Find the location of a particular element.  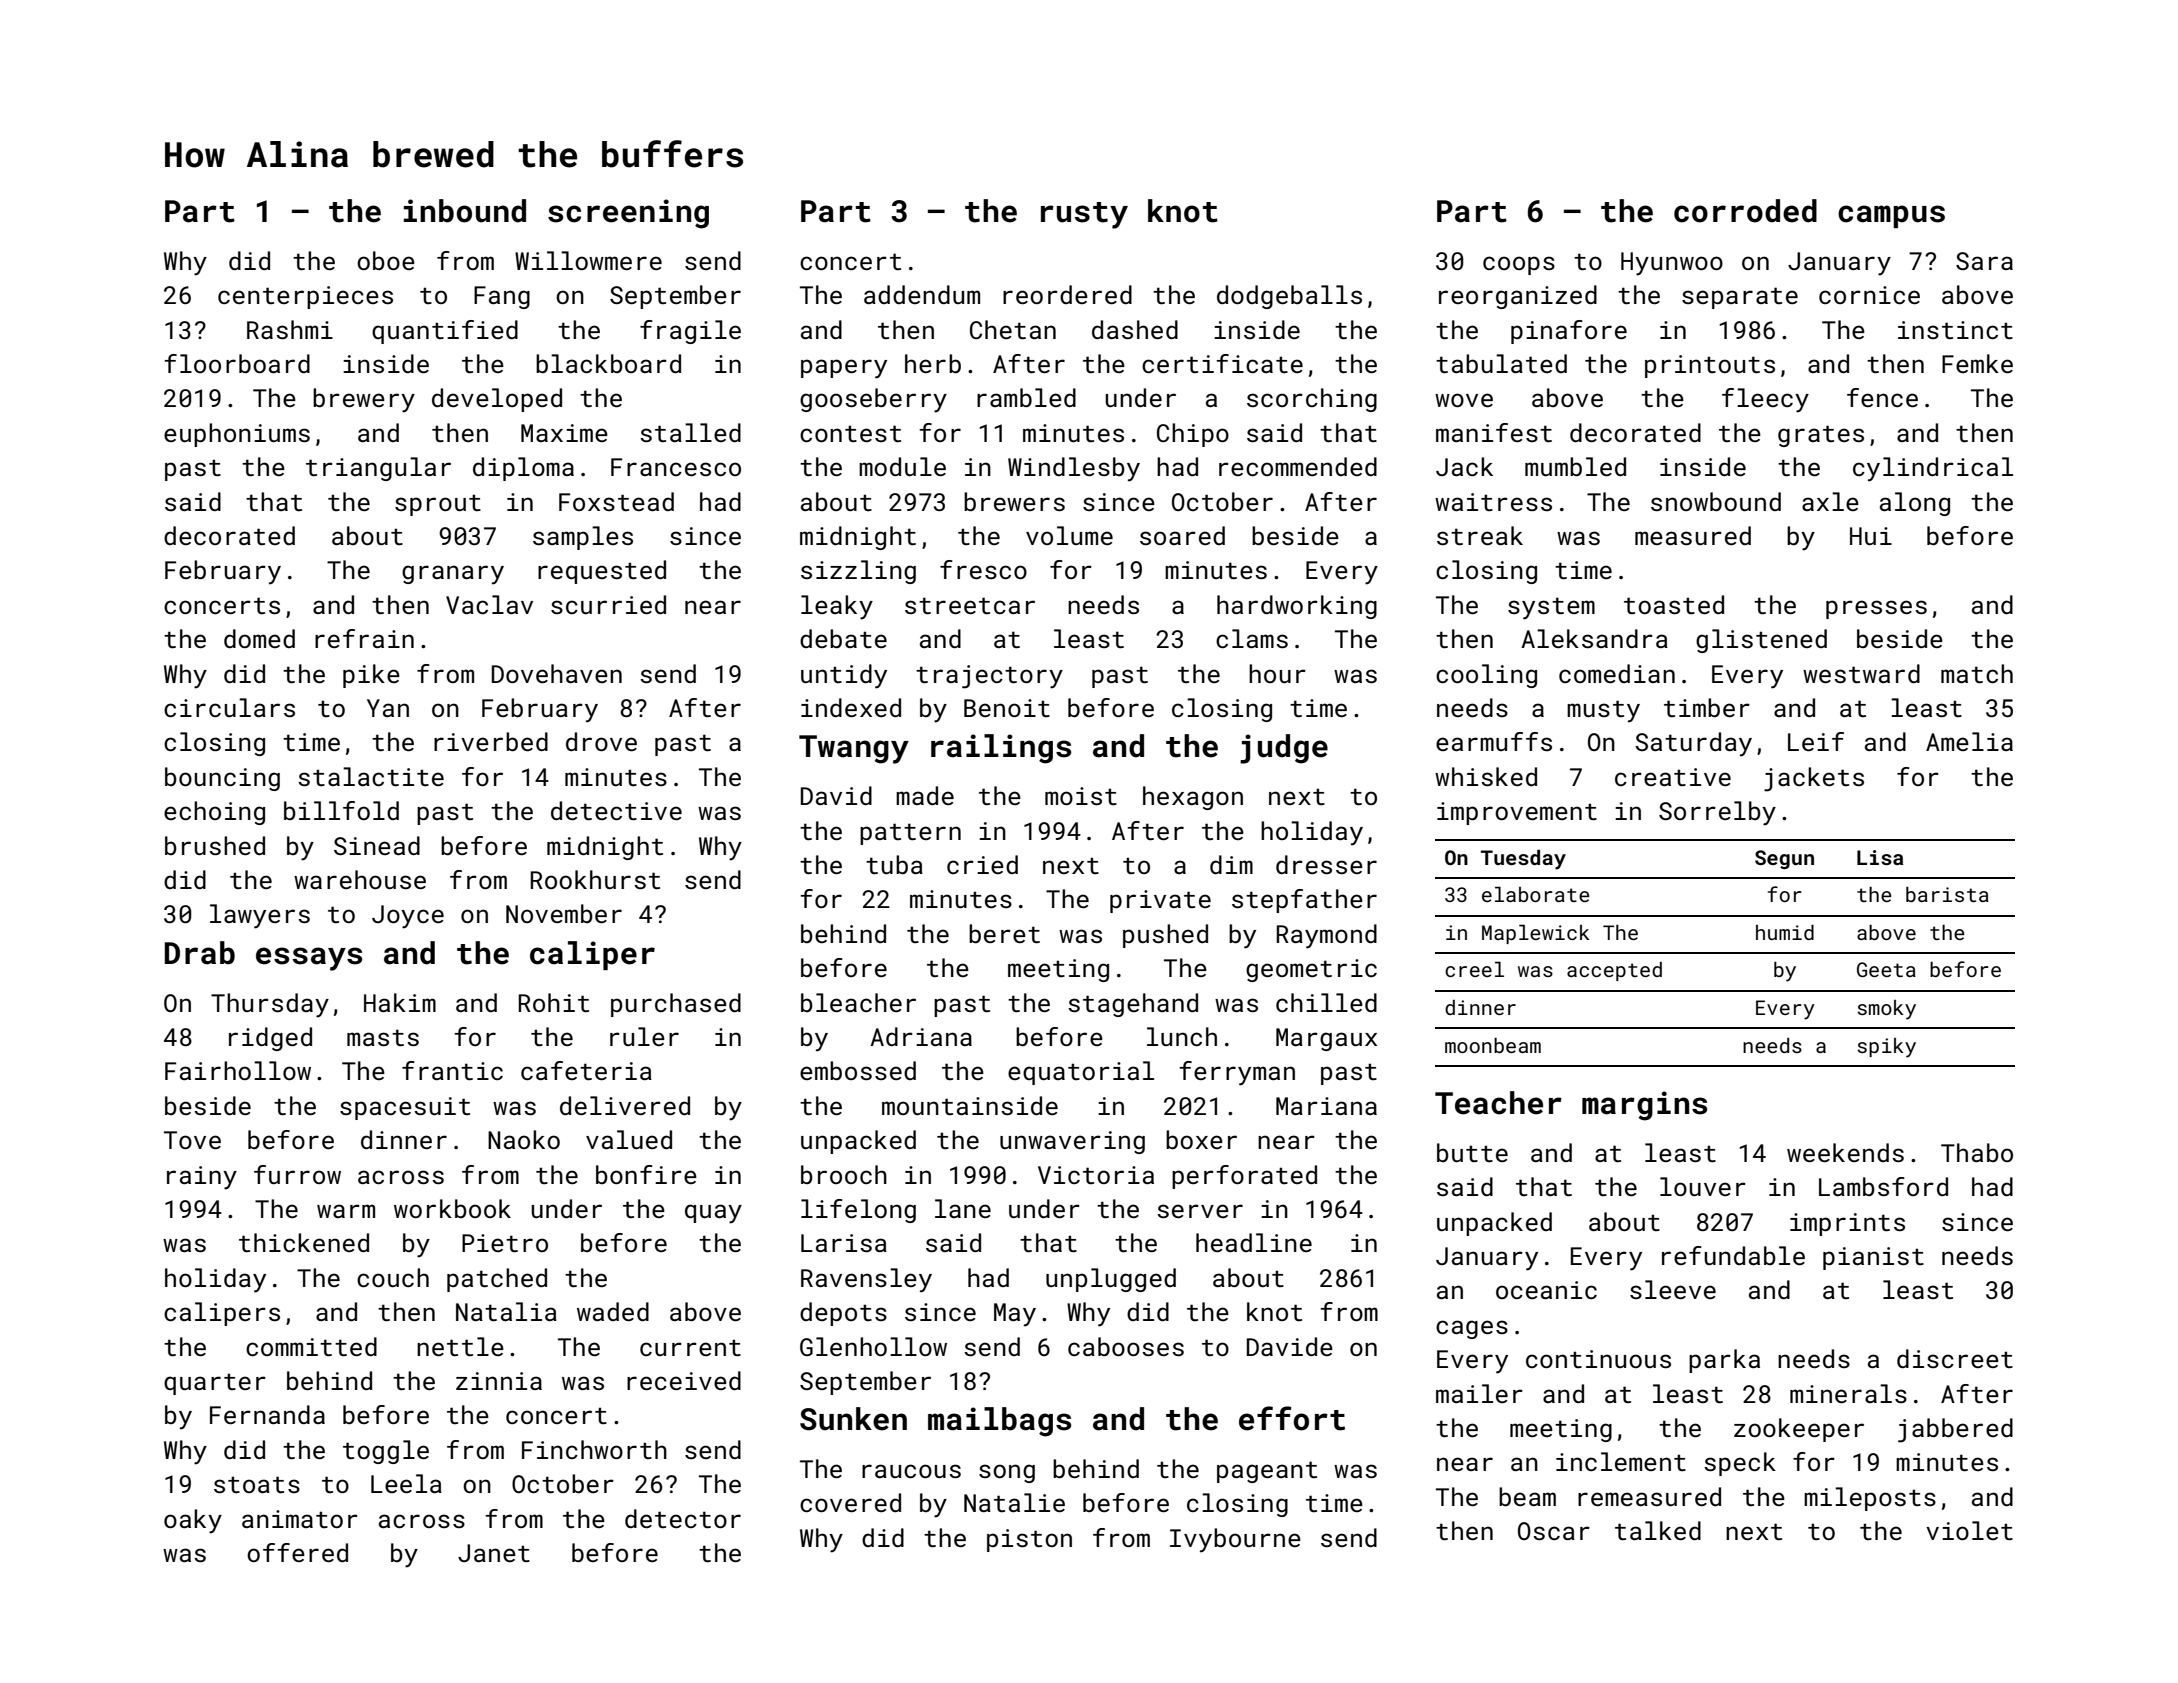

bleacher is located at coordinates (858, 1002).
